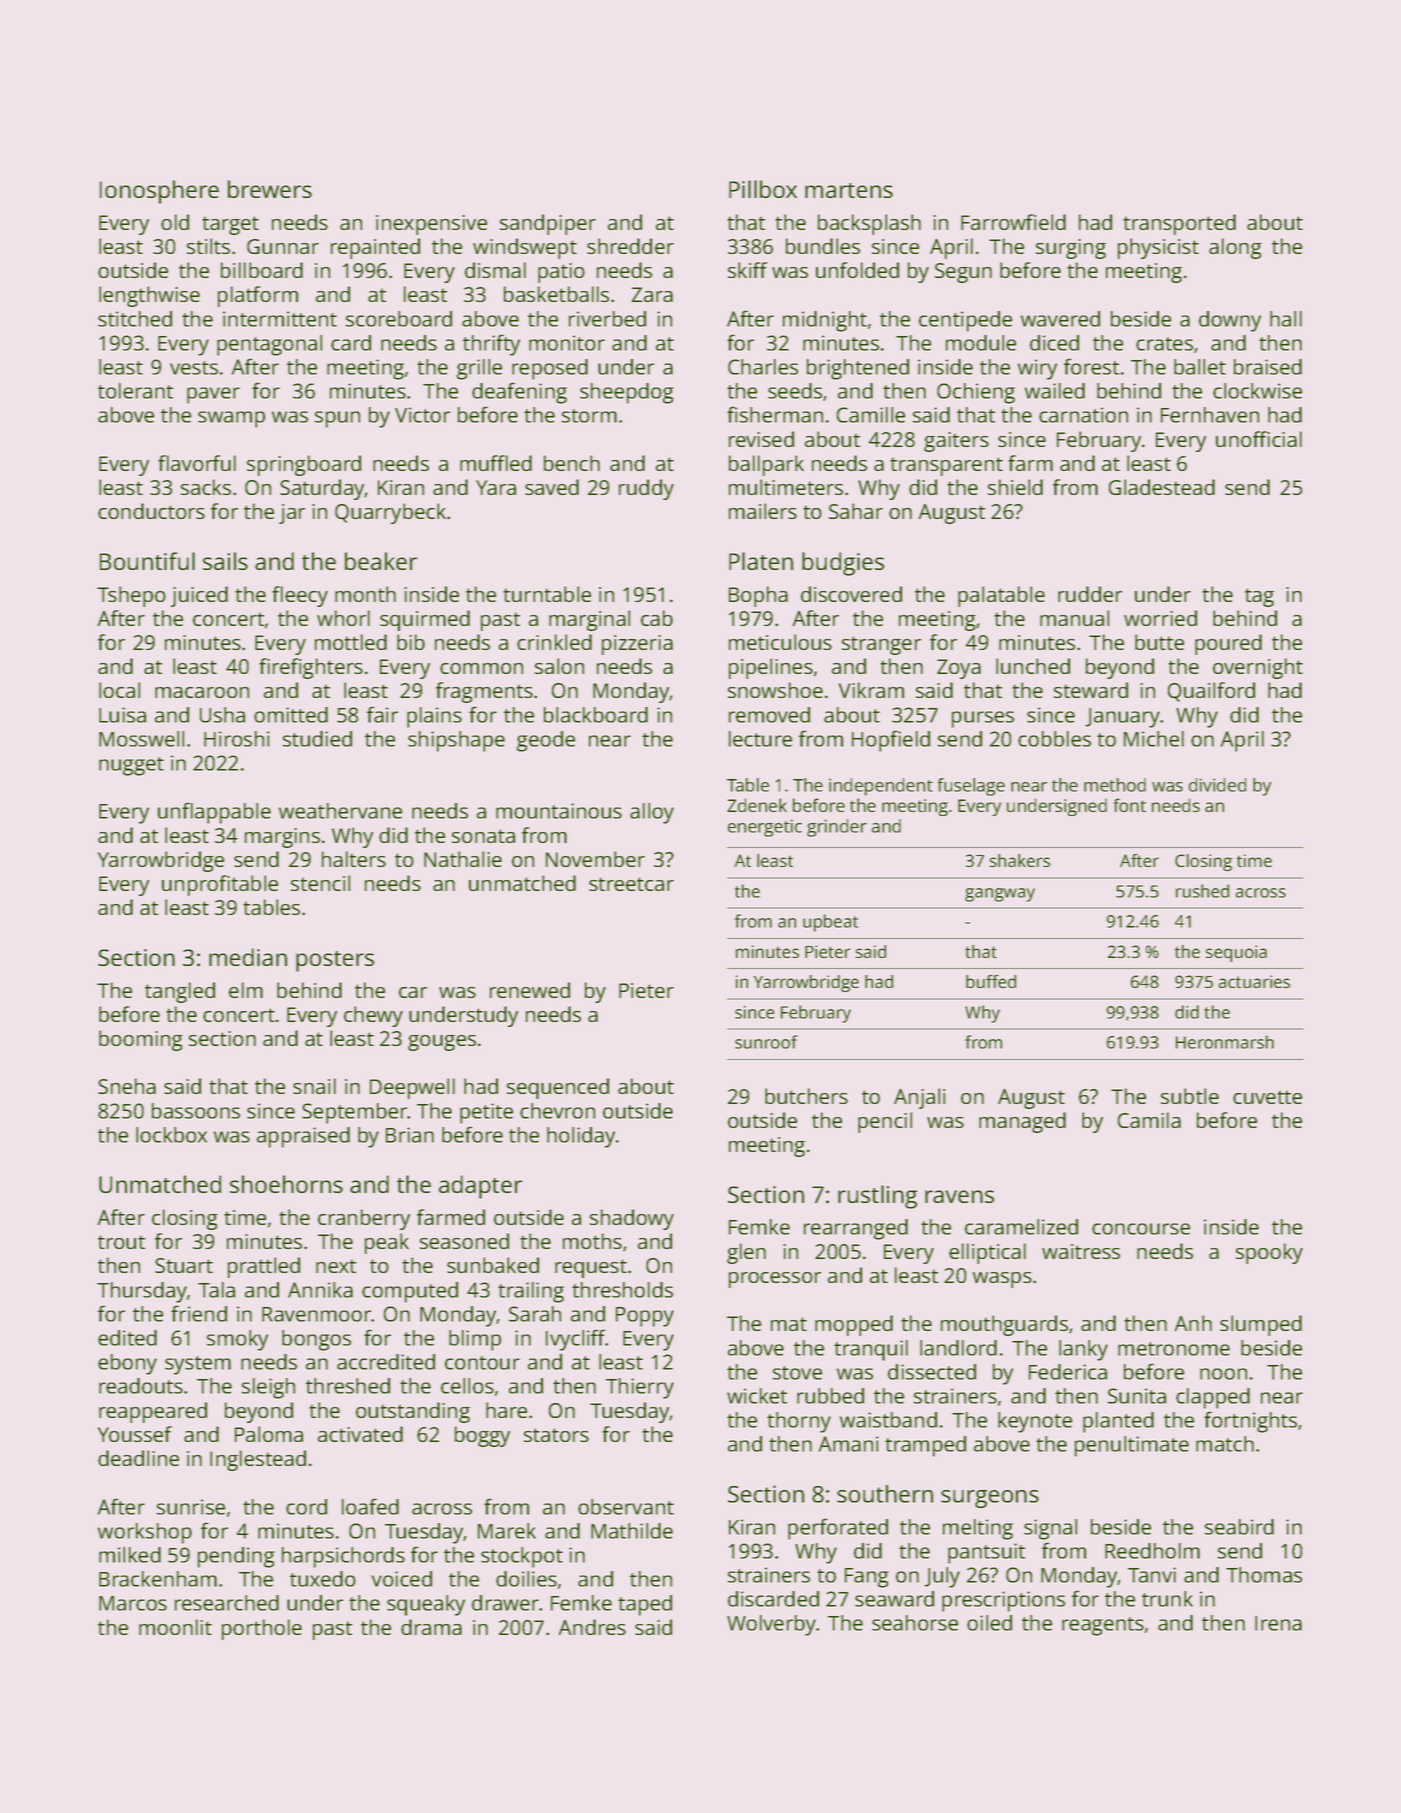 The width and height of the document is (1401, 1813). What do you see at coordinates (1179, 224) in the document?
I see `transported` at bounding box center [1179, 224].
